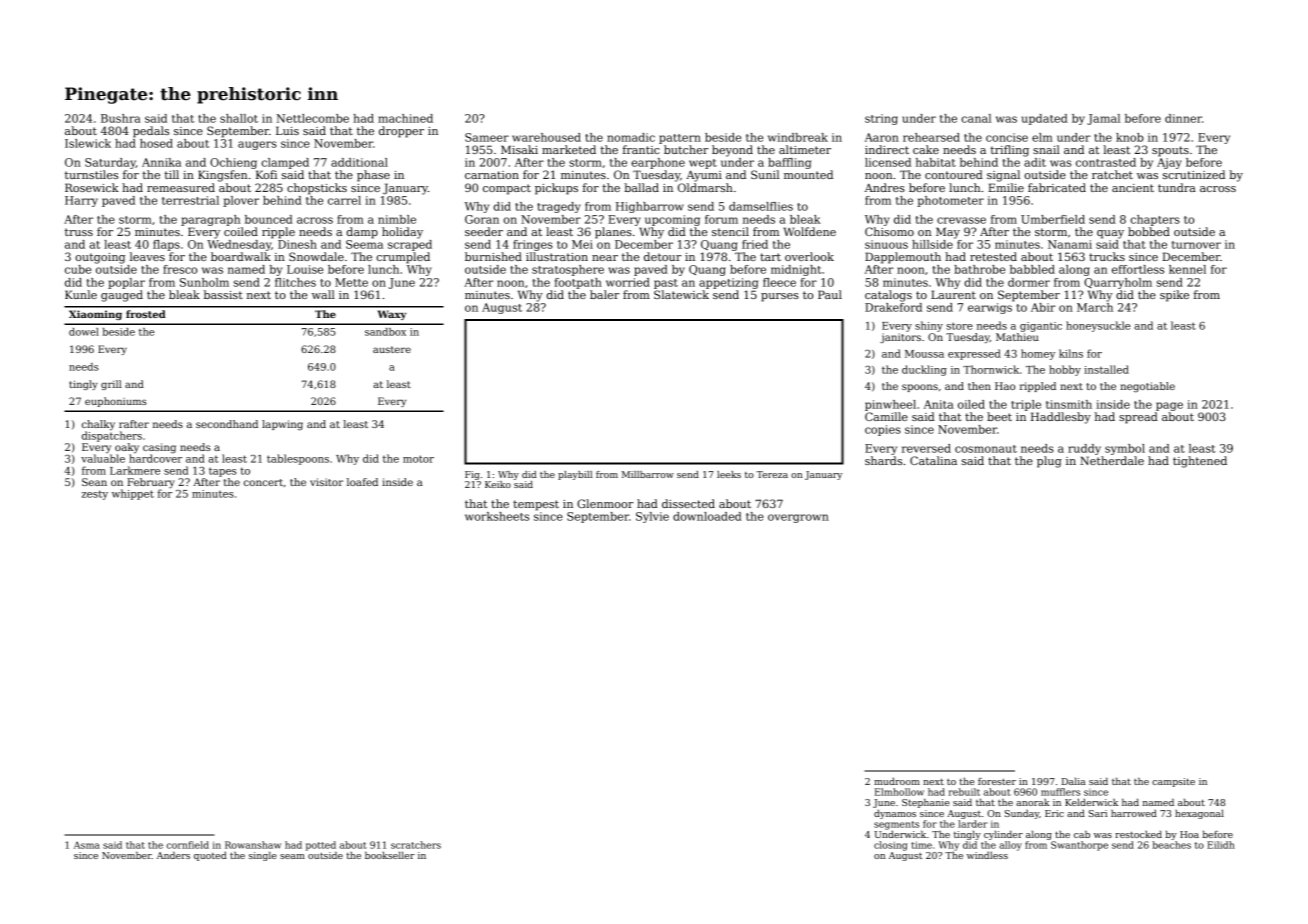 The width and height of the page is (1308, 924). Describe the element at coordinates (933, 460) in the page. I see `Catalina` at that location.
